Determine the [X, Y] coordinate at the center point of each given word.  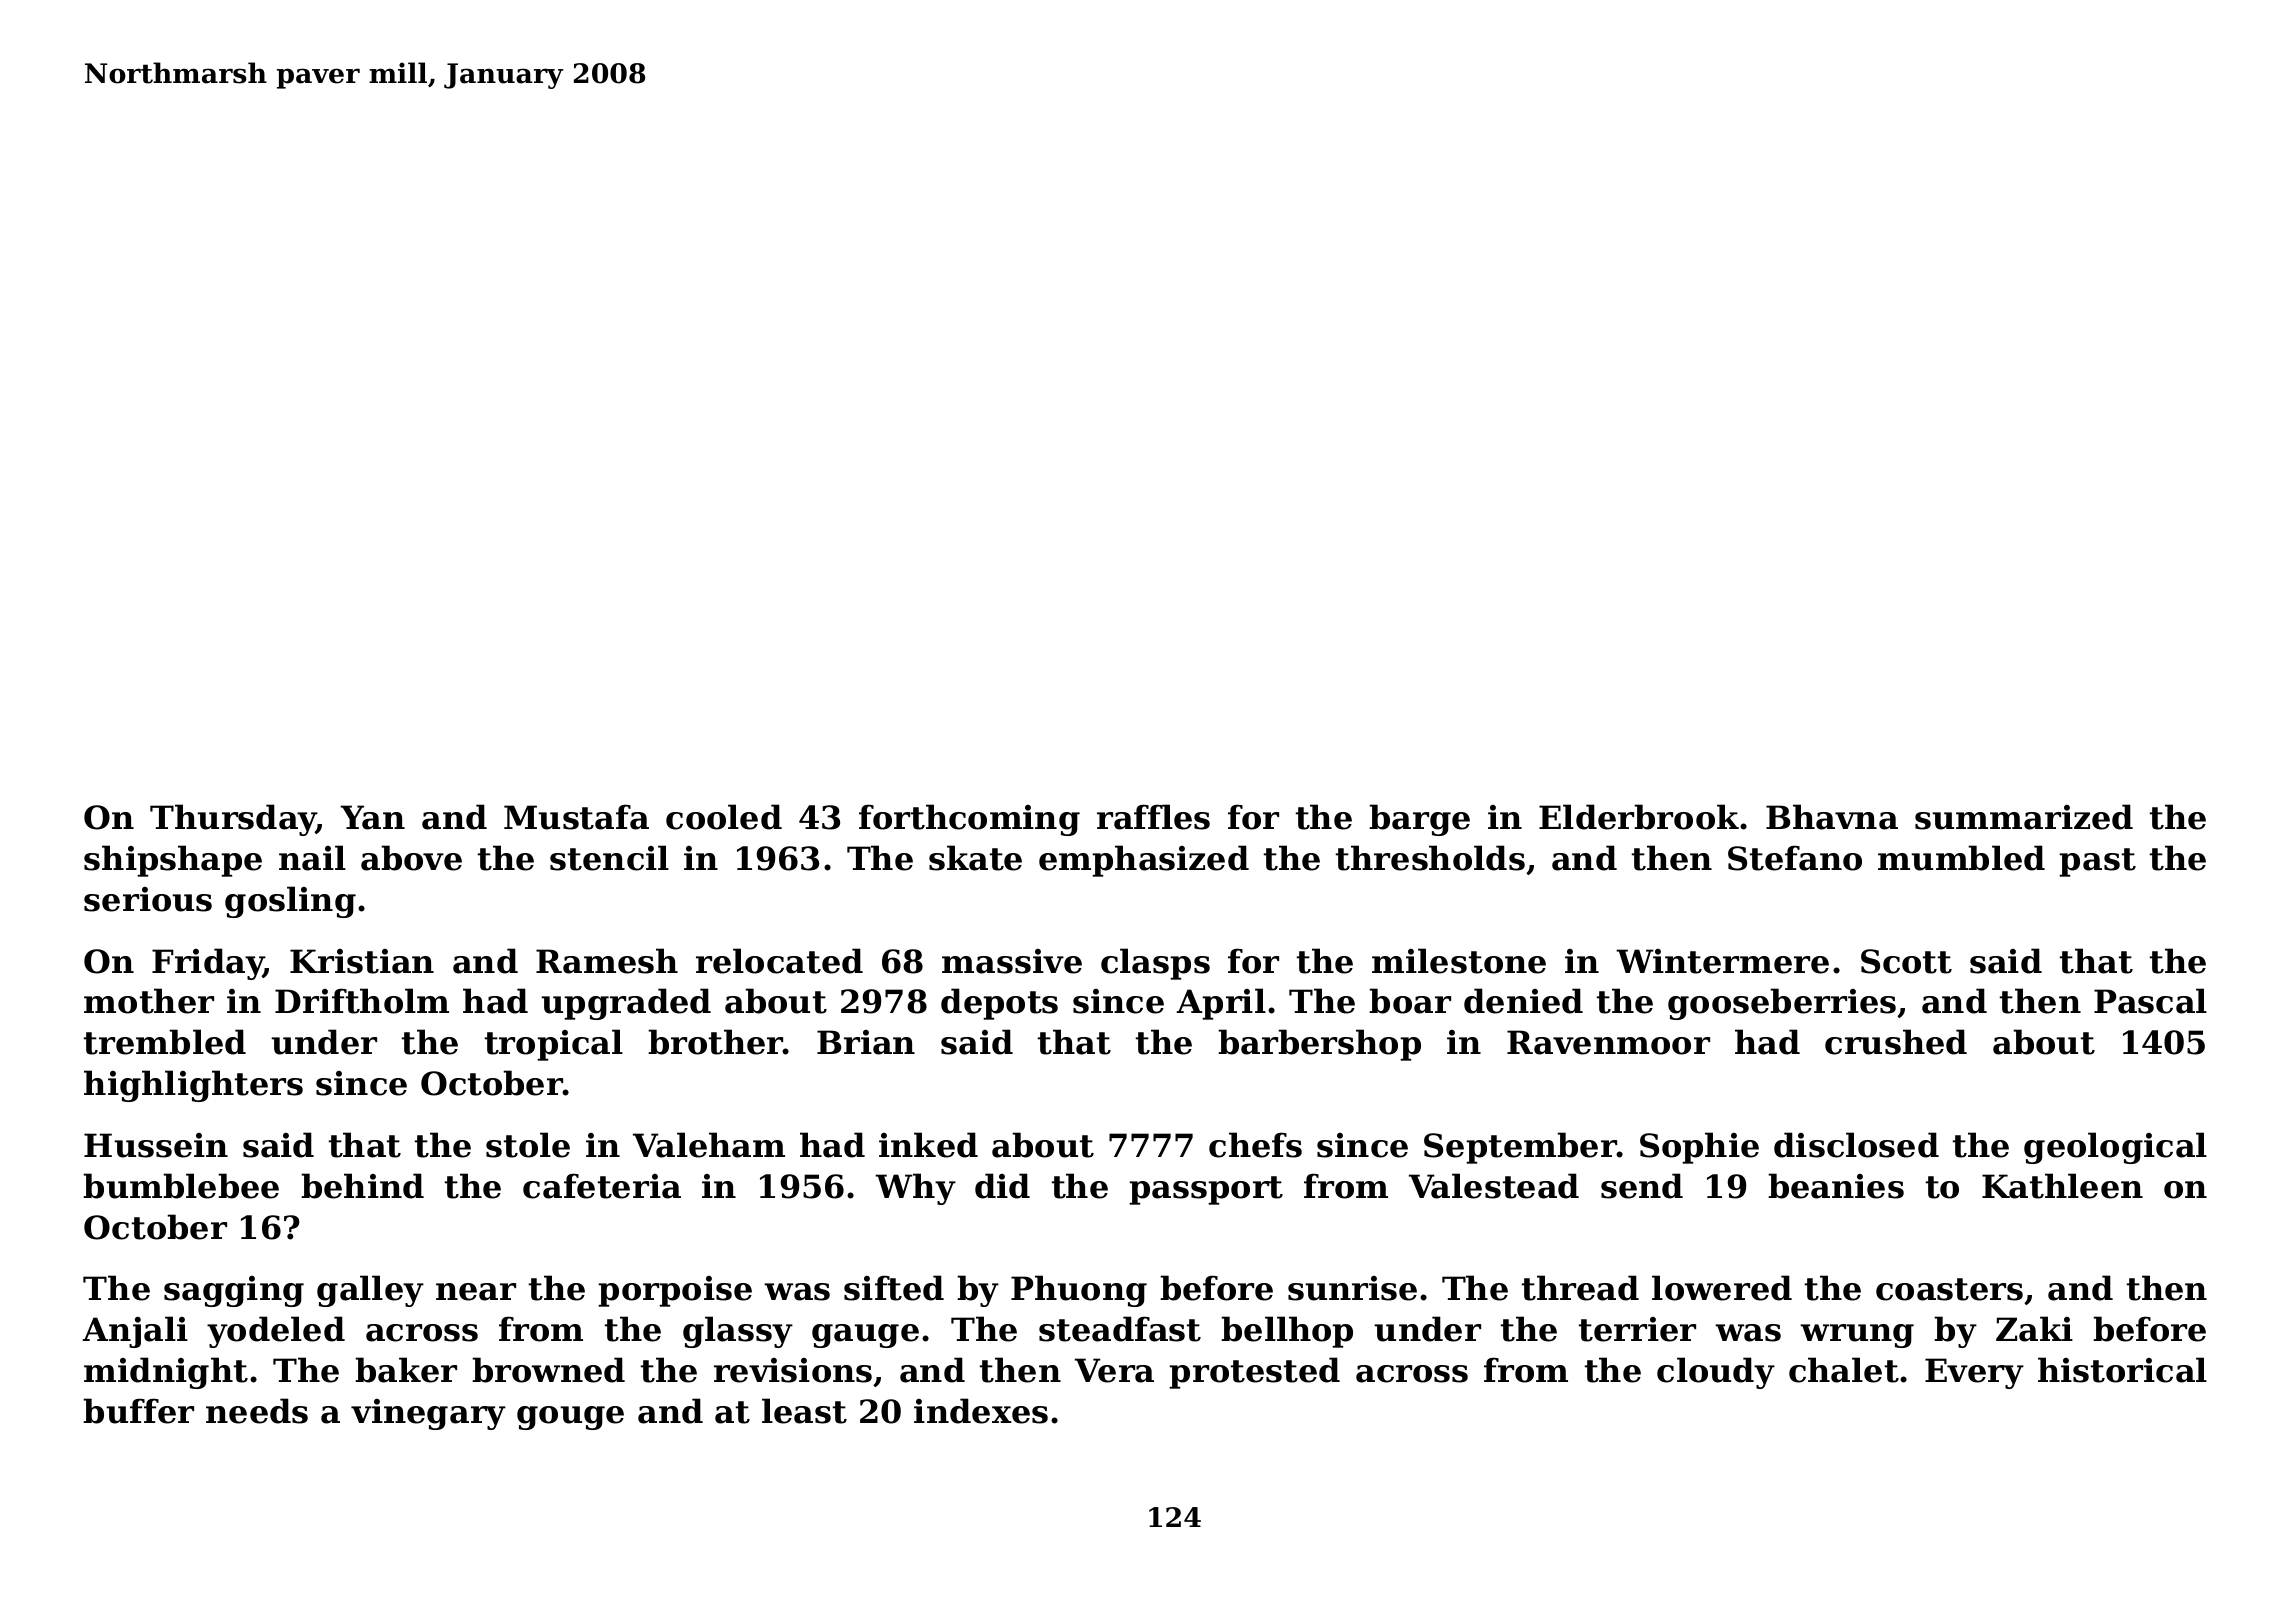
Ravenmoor [1608, 1042]
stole [528, 1145]
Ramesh [607, 961]
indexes [981, 1411]
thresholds [1430, 858]
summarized [2024, 817]
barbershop [1319, 1045]
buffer [138, 1411]
